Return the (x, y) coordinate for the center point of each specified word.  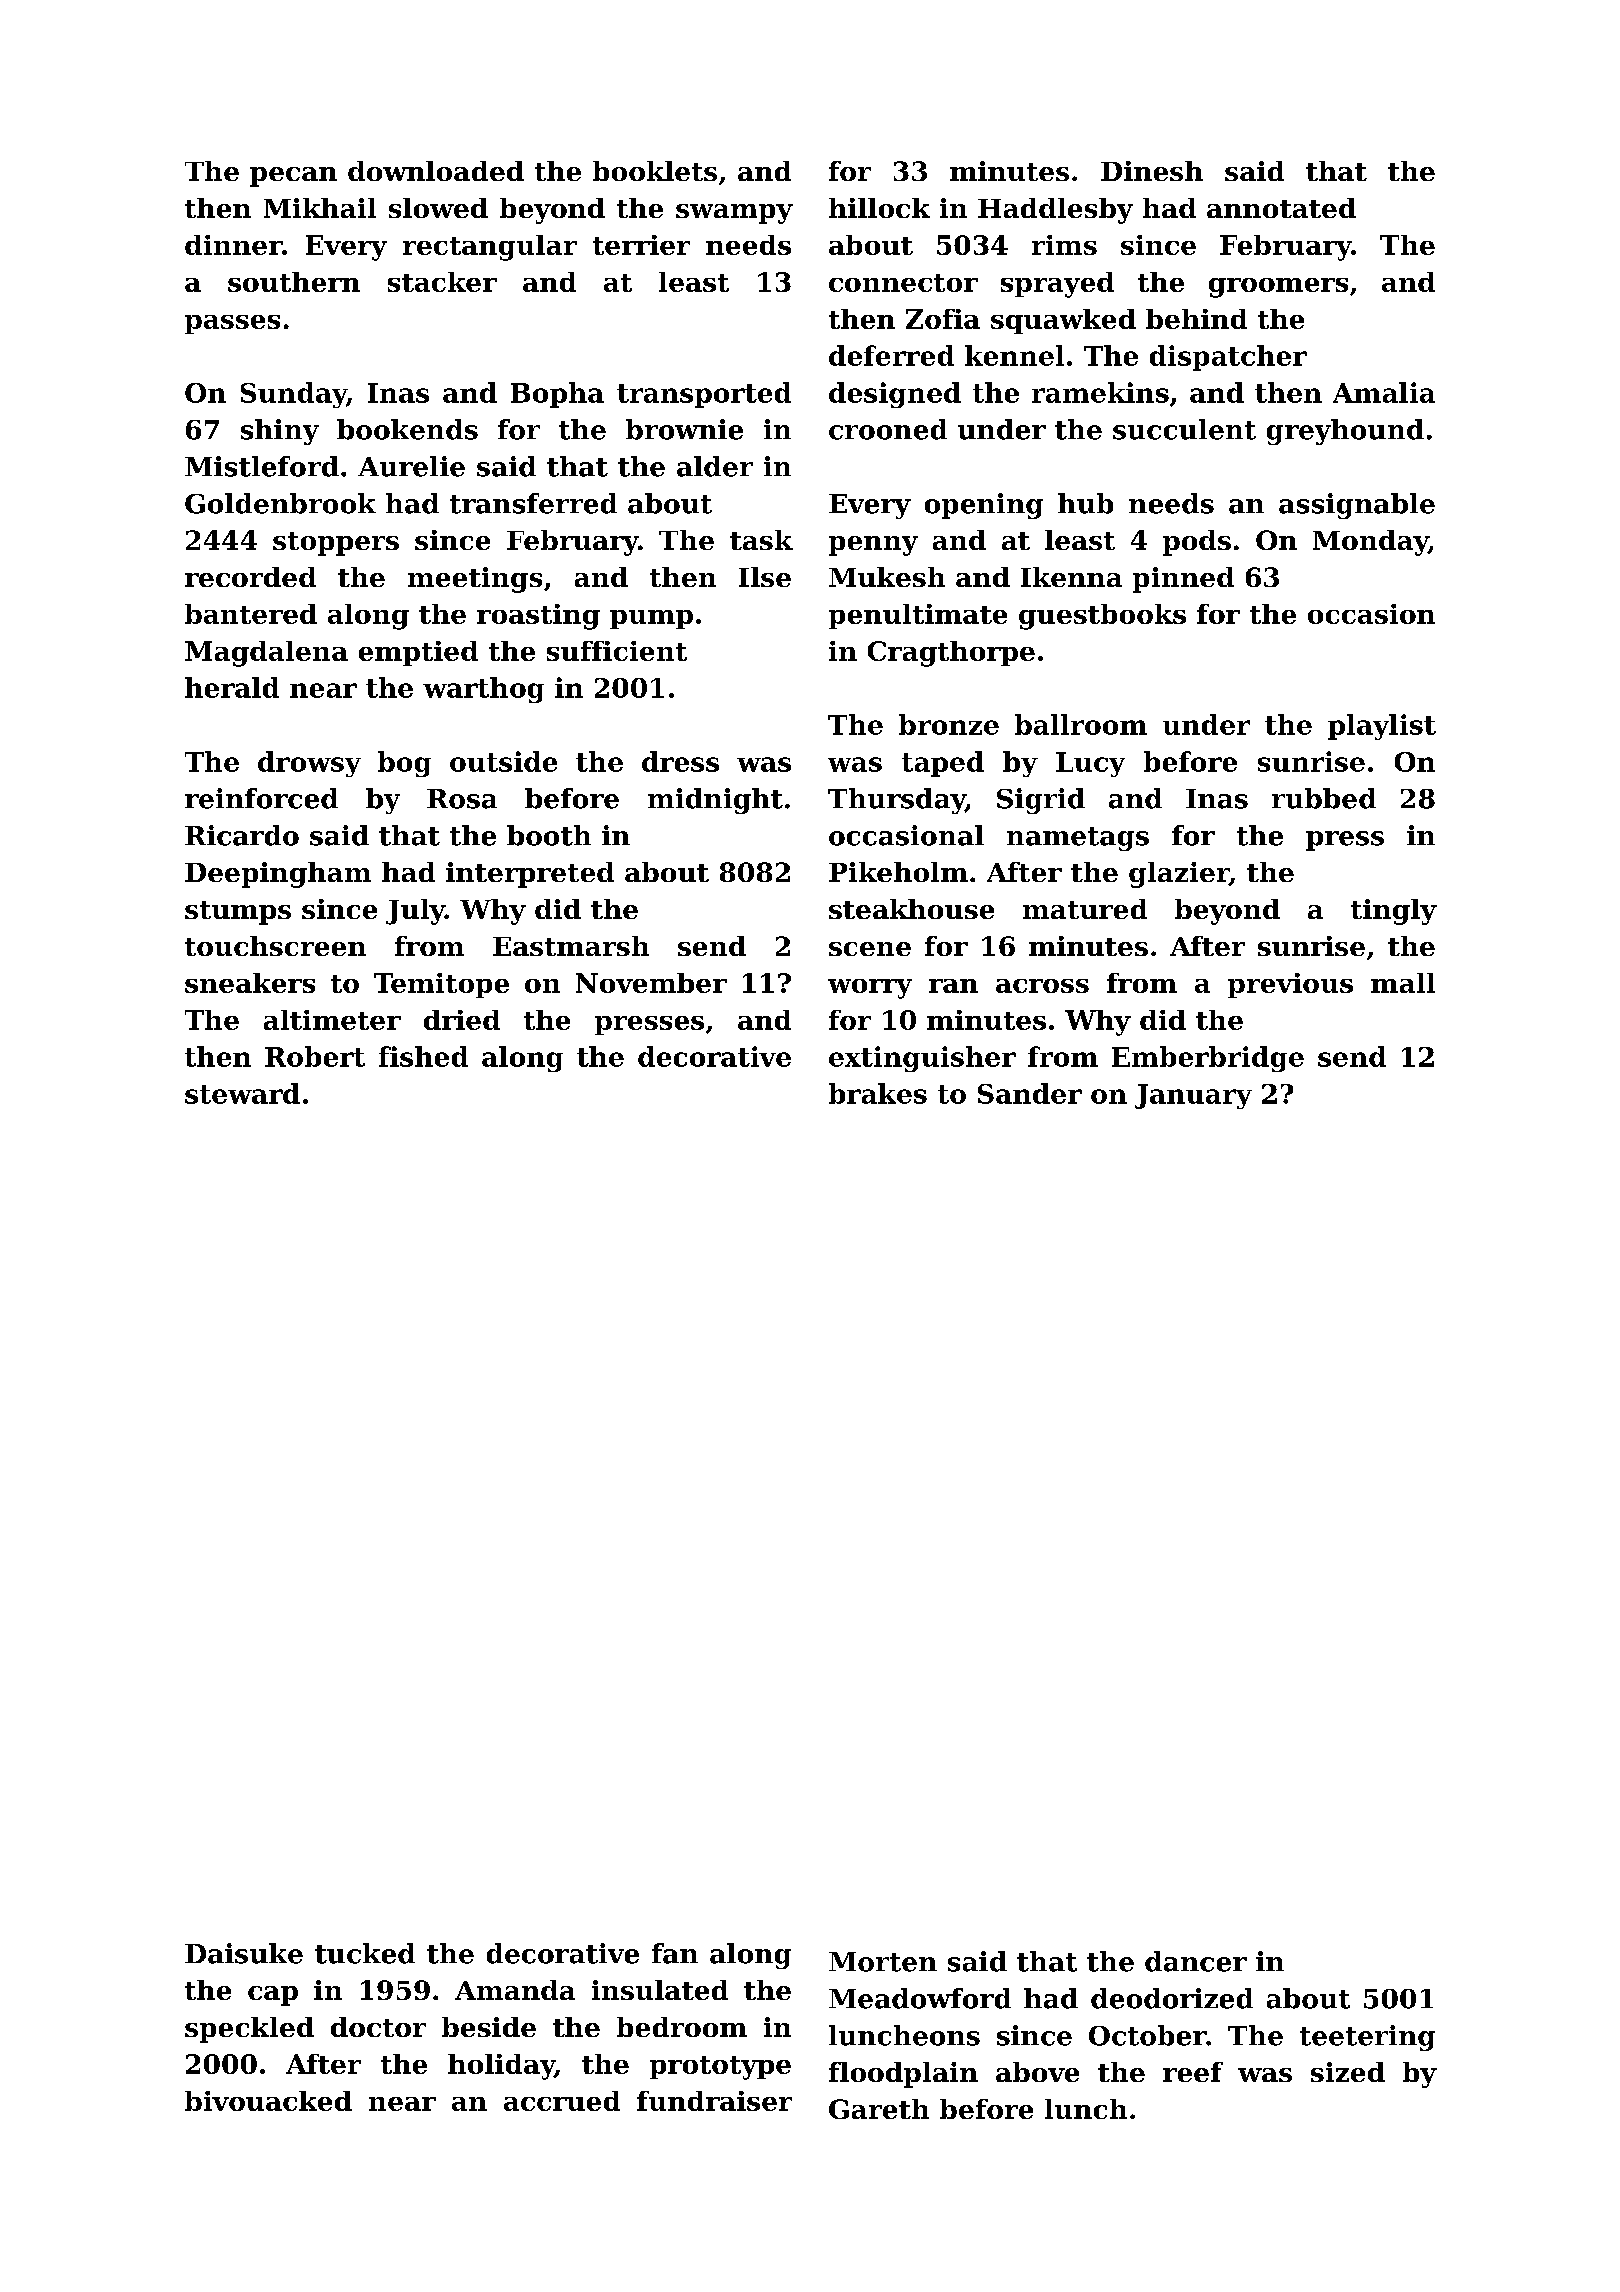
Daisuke (244, 1953)
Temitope (441, 985)
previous (1290, 985)
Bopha (557, 395)
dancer (1196, 1961)
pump (651, 619)
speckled (249, 2030)
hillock (879, 208)
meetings (475, 580)
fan (675, 1953)
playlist (1382, 727)
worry (870, 989)
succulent (1184, 429)
